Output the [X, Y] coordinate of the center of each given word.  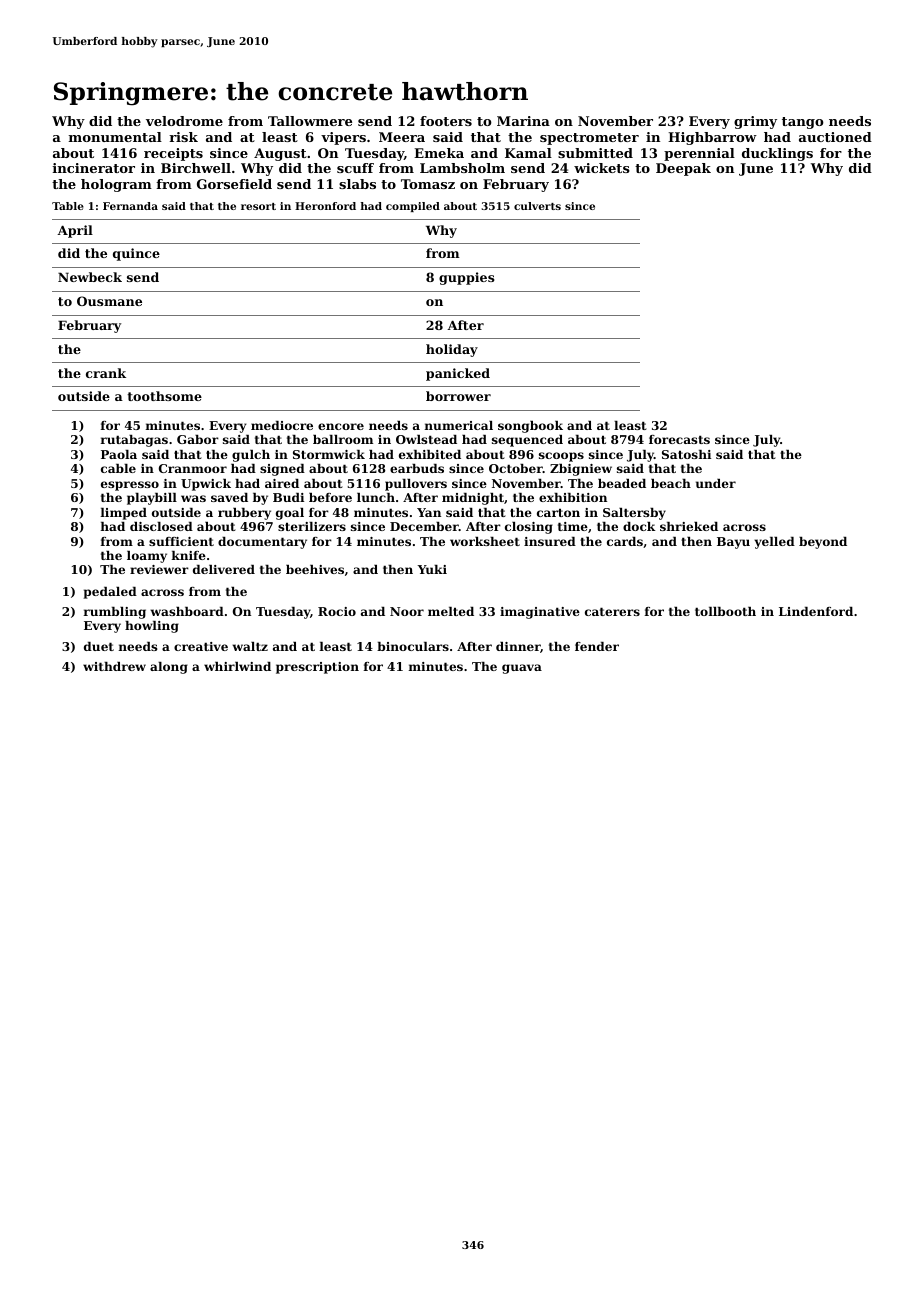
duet [99, 646]
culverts [537, 206]
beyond [823, 543]
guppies [467, 278]
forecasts [679, 439]
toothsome [164, 396]
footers [446, 121]
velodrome [184, 121]
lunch [376, 497]
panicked [458, 374]
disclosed [161, 526]
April [75, 231]
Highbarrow [712, 138]
